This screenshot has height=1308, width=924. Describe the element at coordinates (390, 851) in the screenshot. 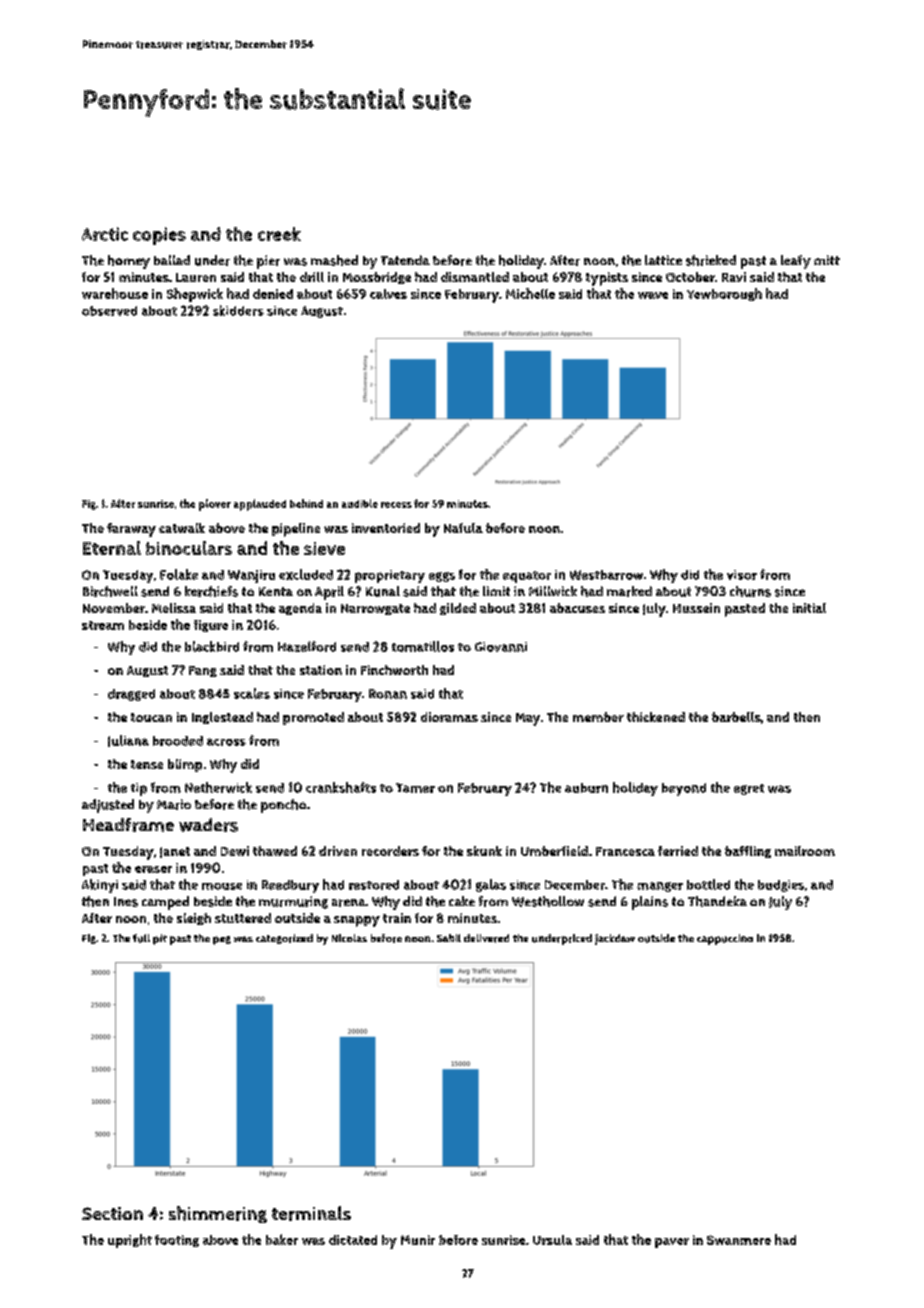

I see `recorders` at that location.
